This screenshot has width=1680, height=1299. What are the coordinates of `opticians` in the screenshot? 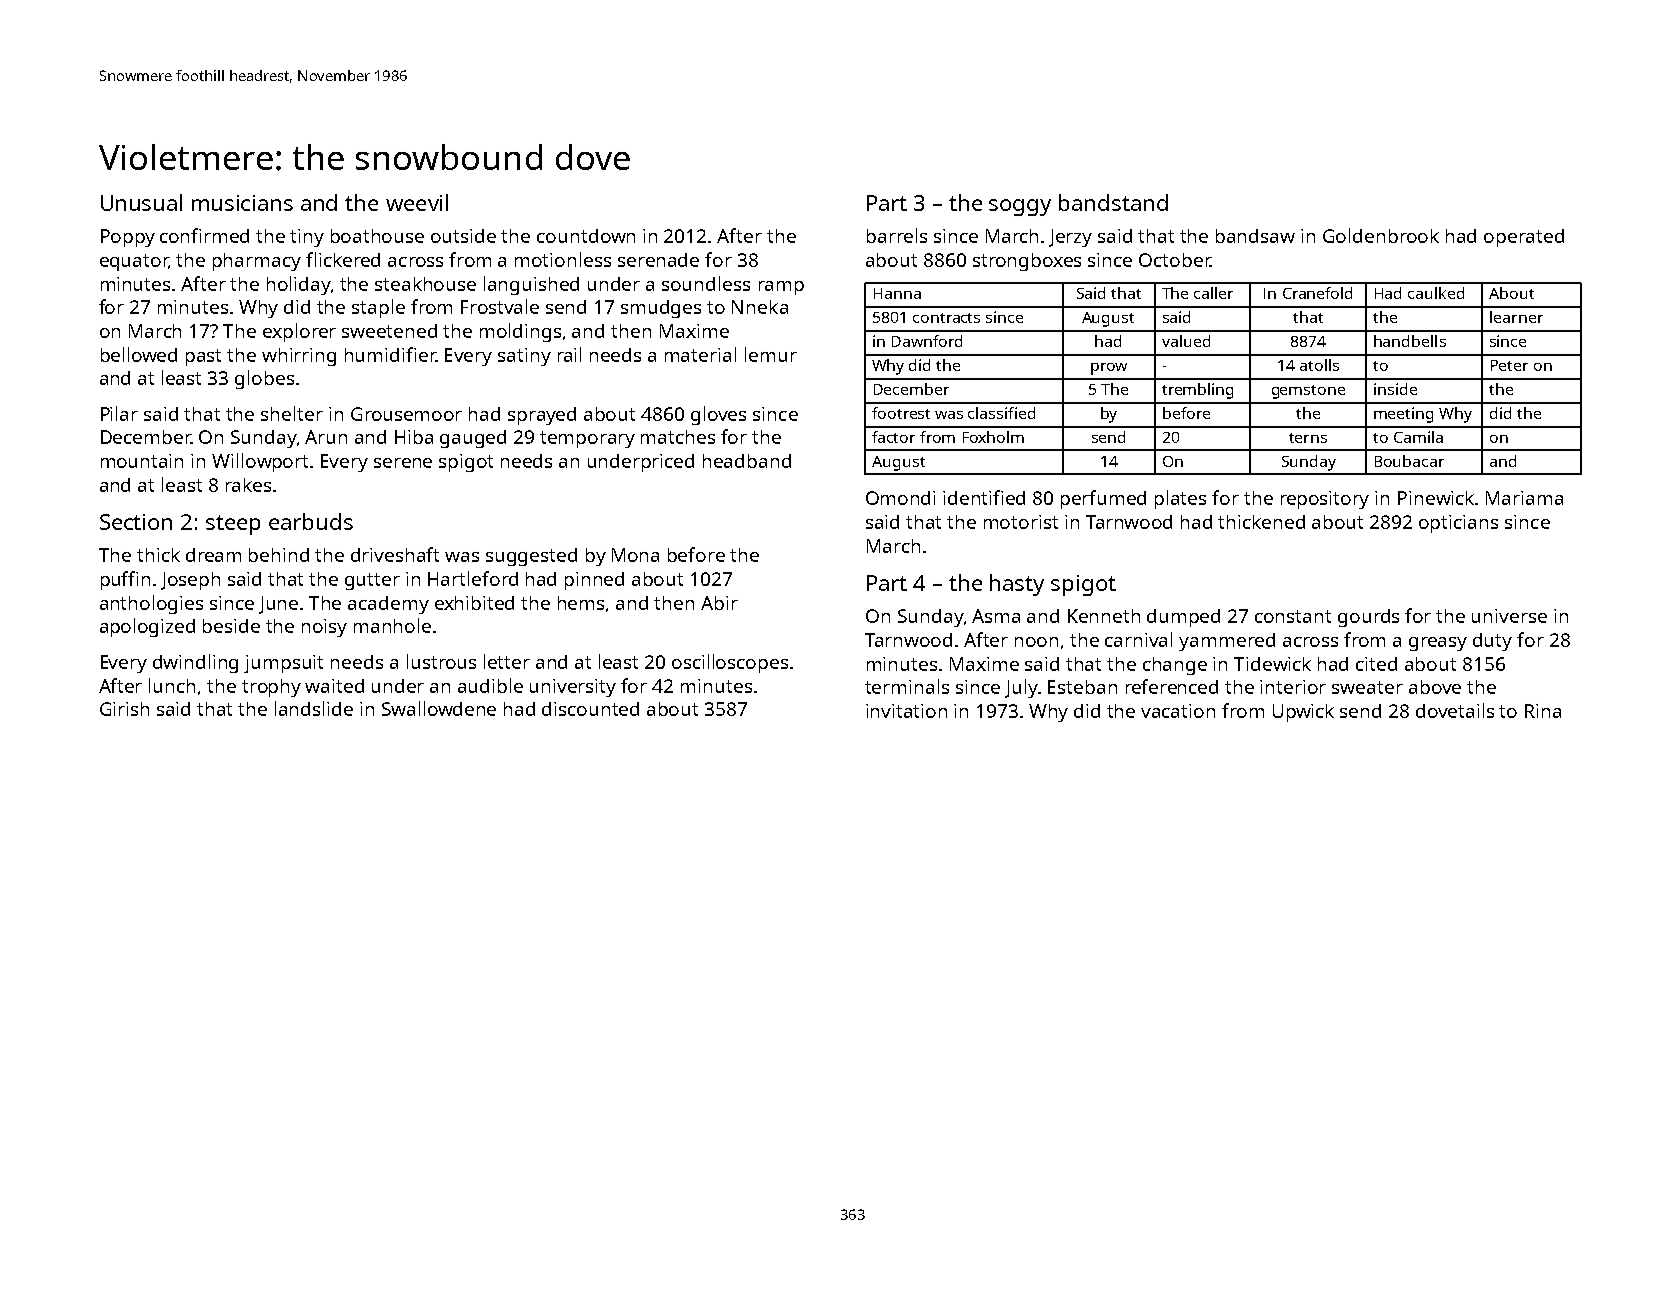 It's located at (1458, 524).
